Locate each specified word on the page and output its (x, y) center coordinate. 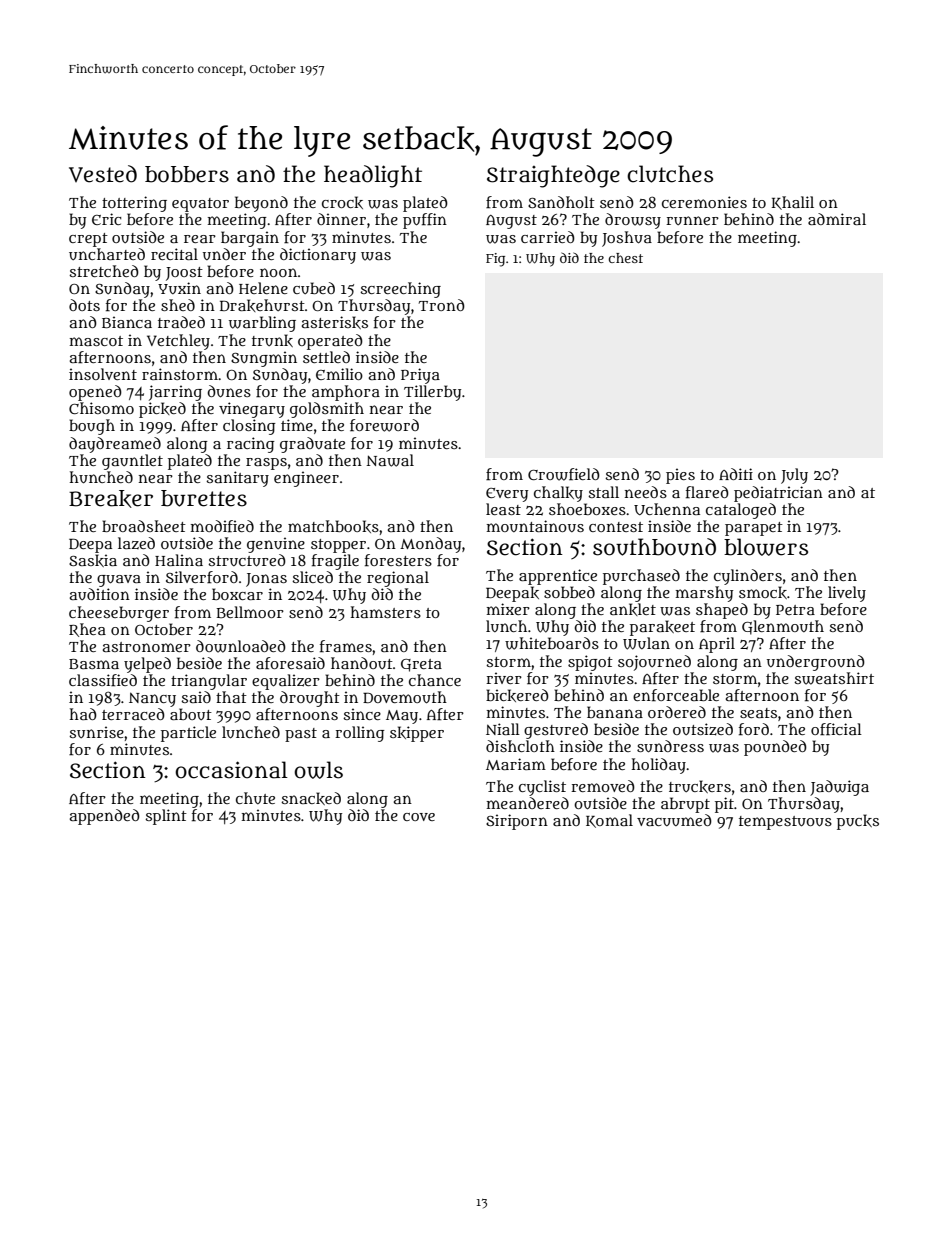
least (503, 509)
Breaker (111, 499)
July (794, 476)
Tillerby (432, 393)
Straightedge (553, 176)
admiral (837, 219)
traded (181, 322)
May (402, 717)
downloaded (241, 646)
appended (105, 817)
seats (758, 713)
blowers (766, 547)
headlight (373, 176)
